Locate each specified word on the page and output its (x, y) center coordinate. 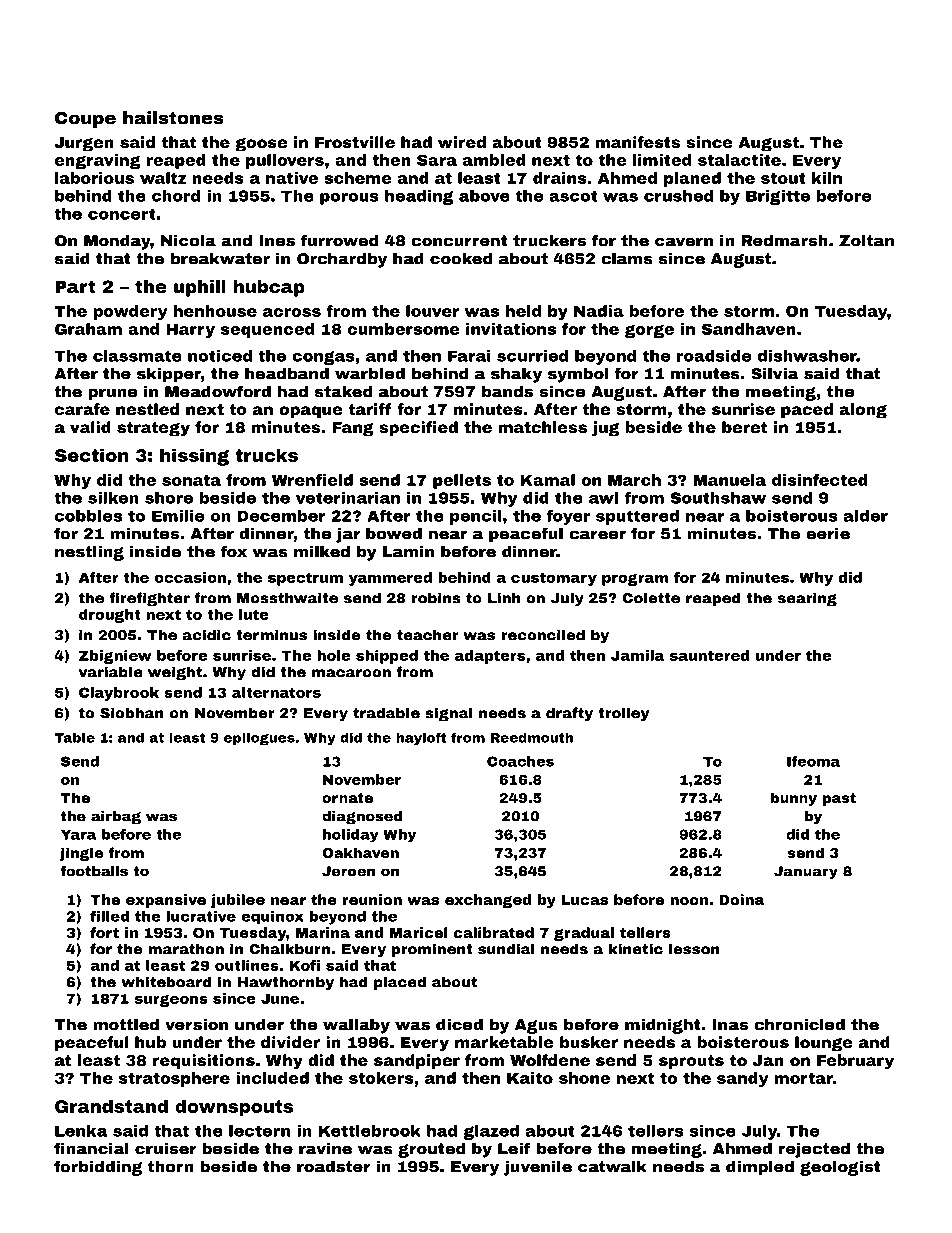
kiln (827, 178)
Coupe (85, 119)
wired (462, 142)
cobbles (88, 516)
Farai (469, 356)
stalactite (739, 160)
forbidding (98, 1168)
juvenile (538, 1168)
